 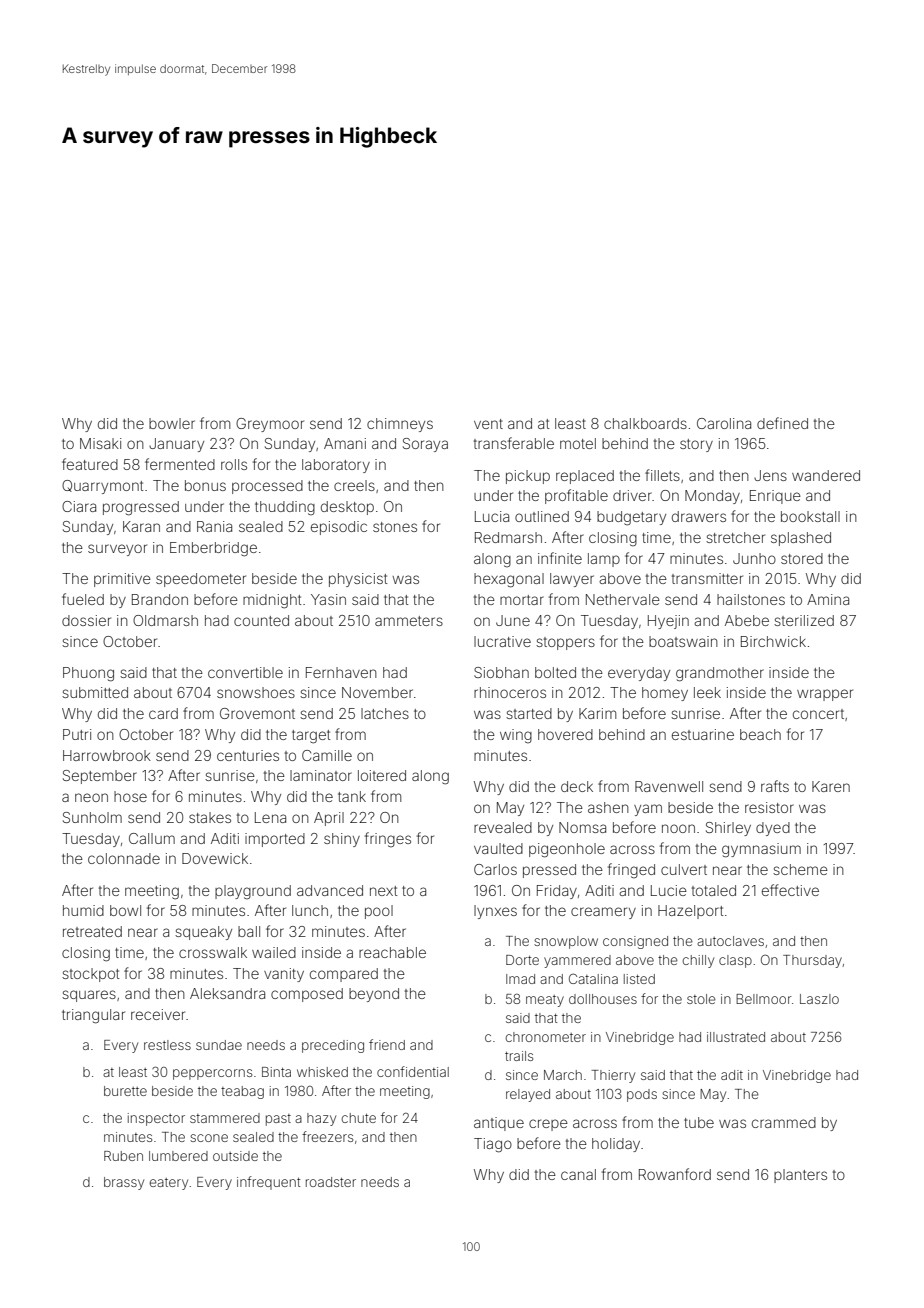 What do you see at coordinates (812, 961) in the screenshot?
I see `Thursday` at bounding box center [812, 961].
